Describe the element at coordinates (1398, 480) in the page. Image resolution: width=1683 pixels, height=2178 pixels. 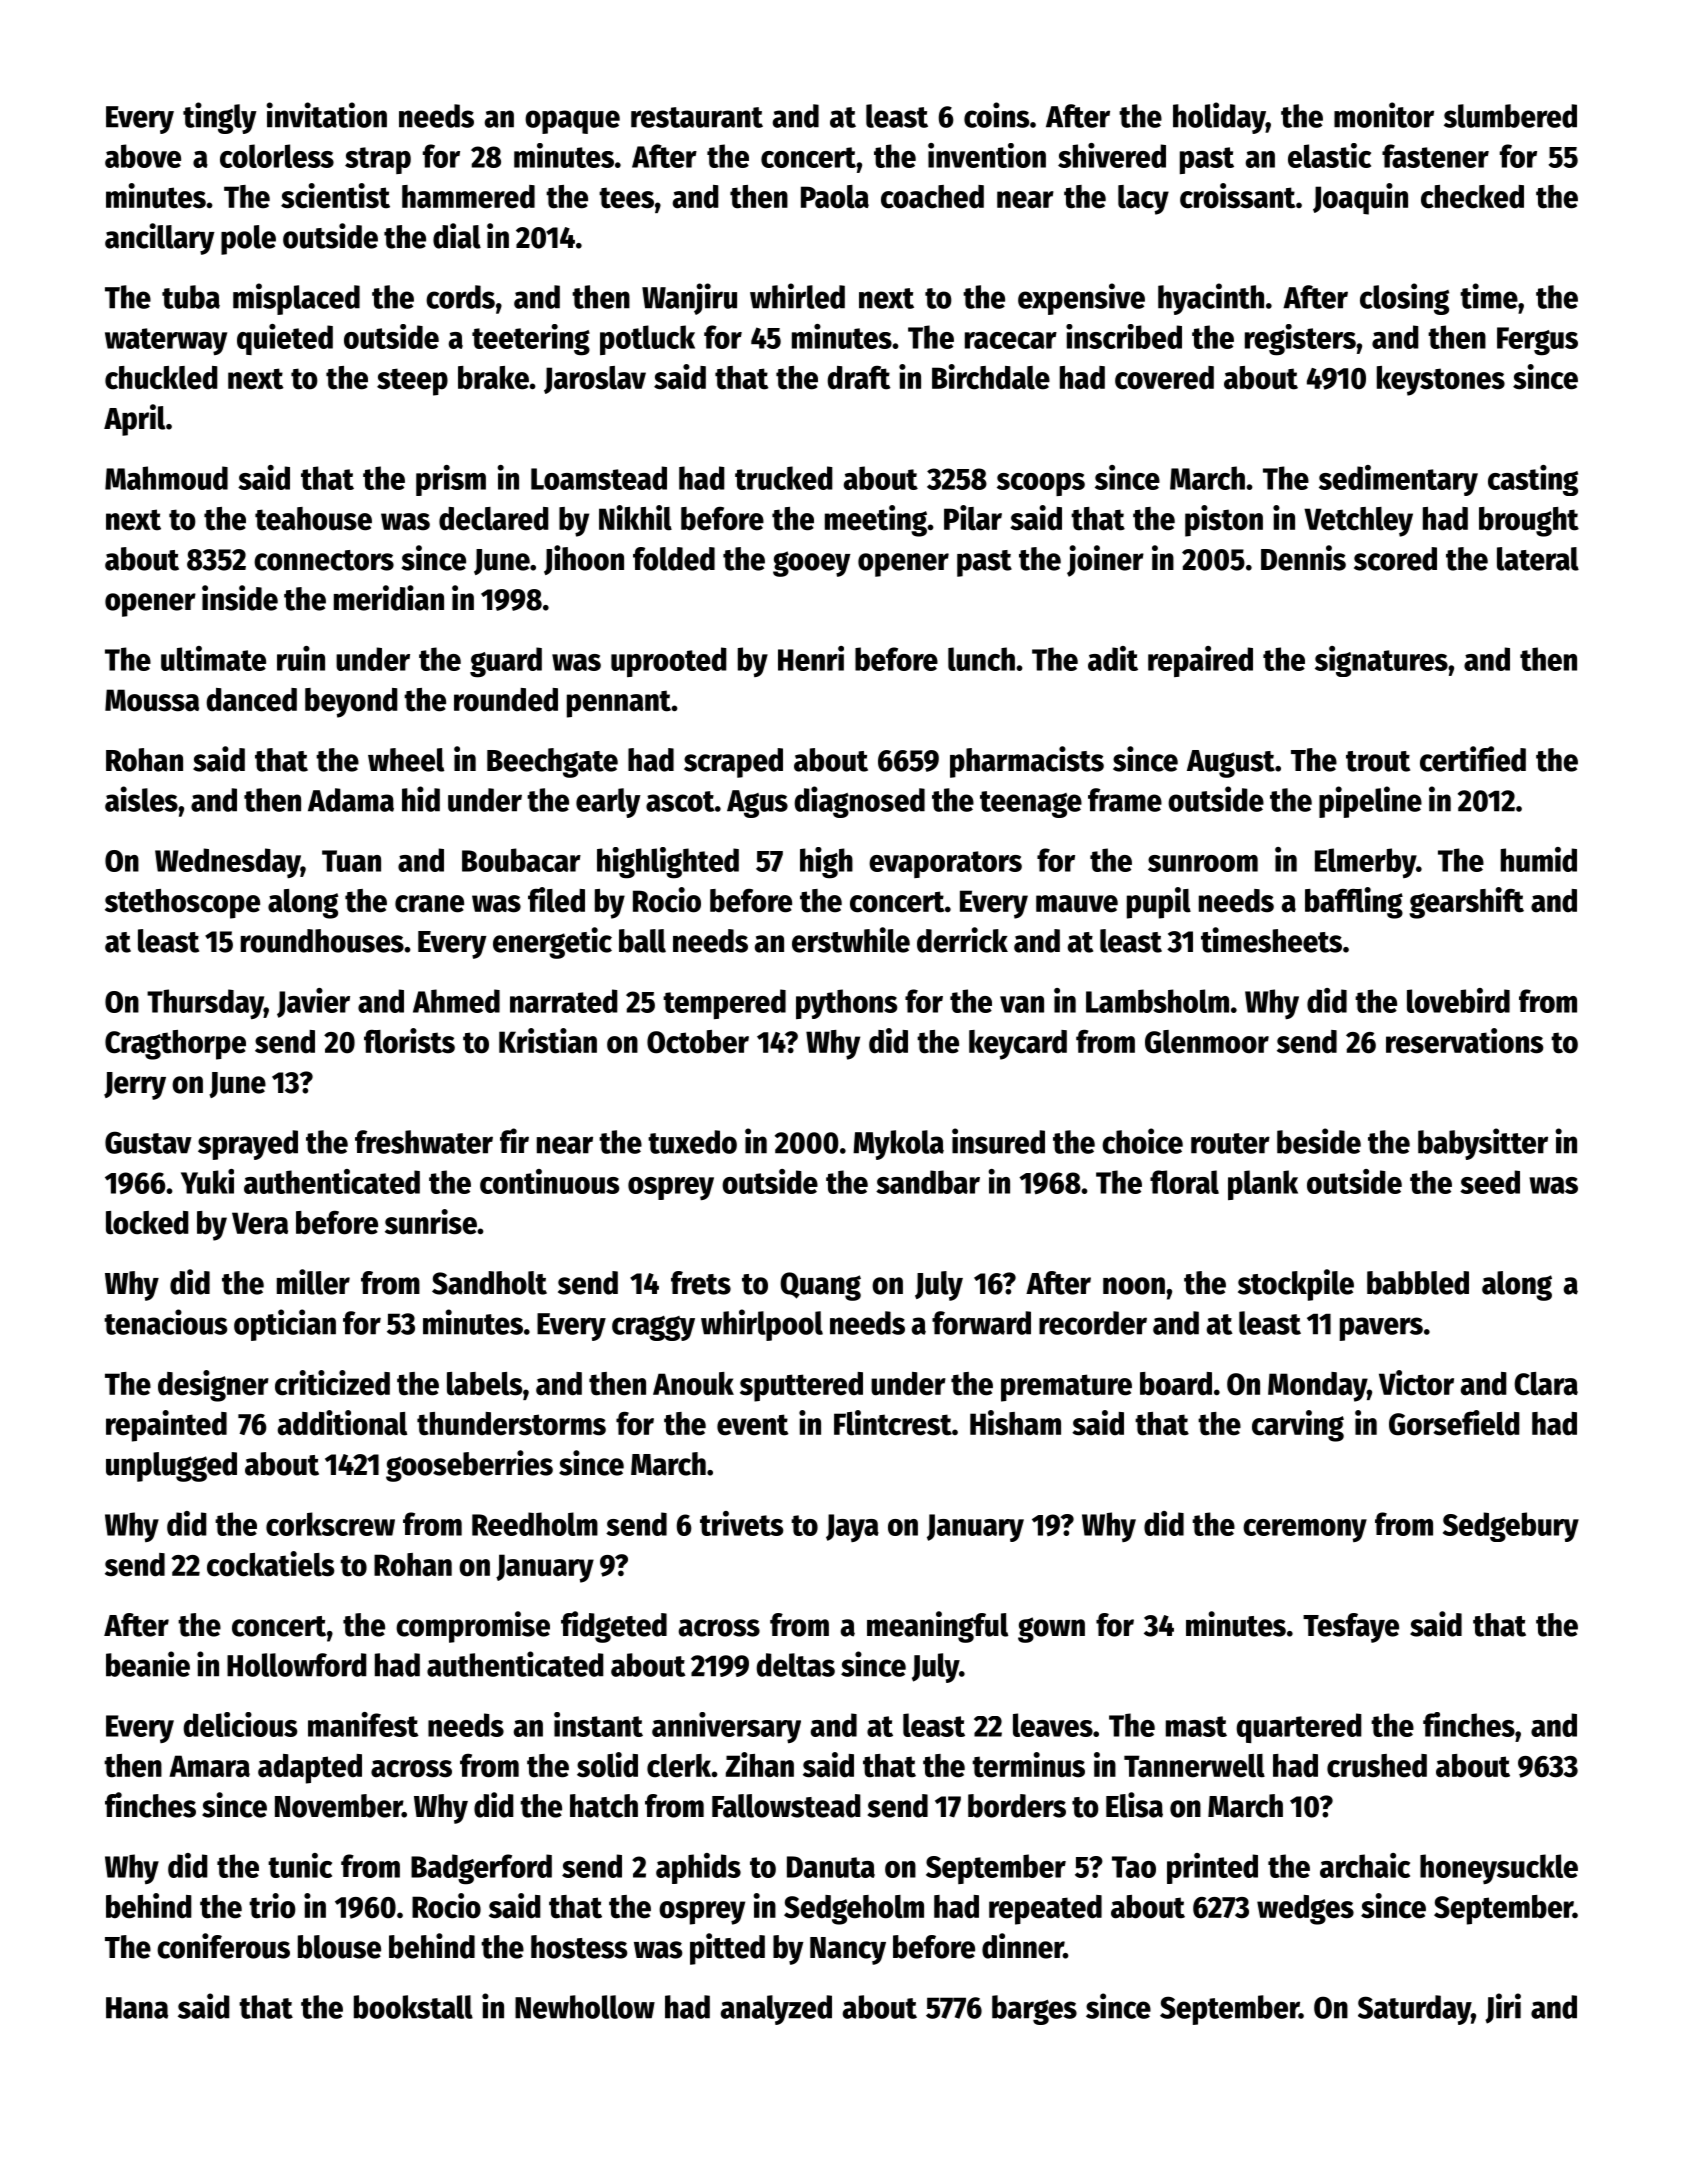
I see `sedimentary` at that location.
